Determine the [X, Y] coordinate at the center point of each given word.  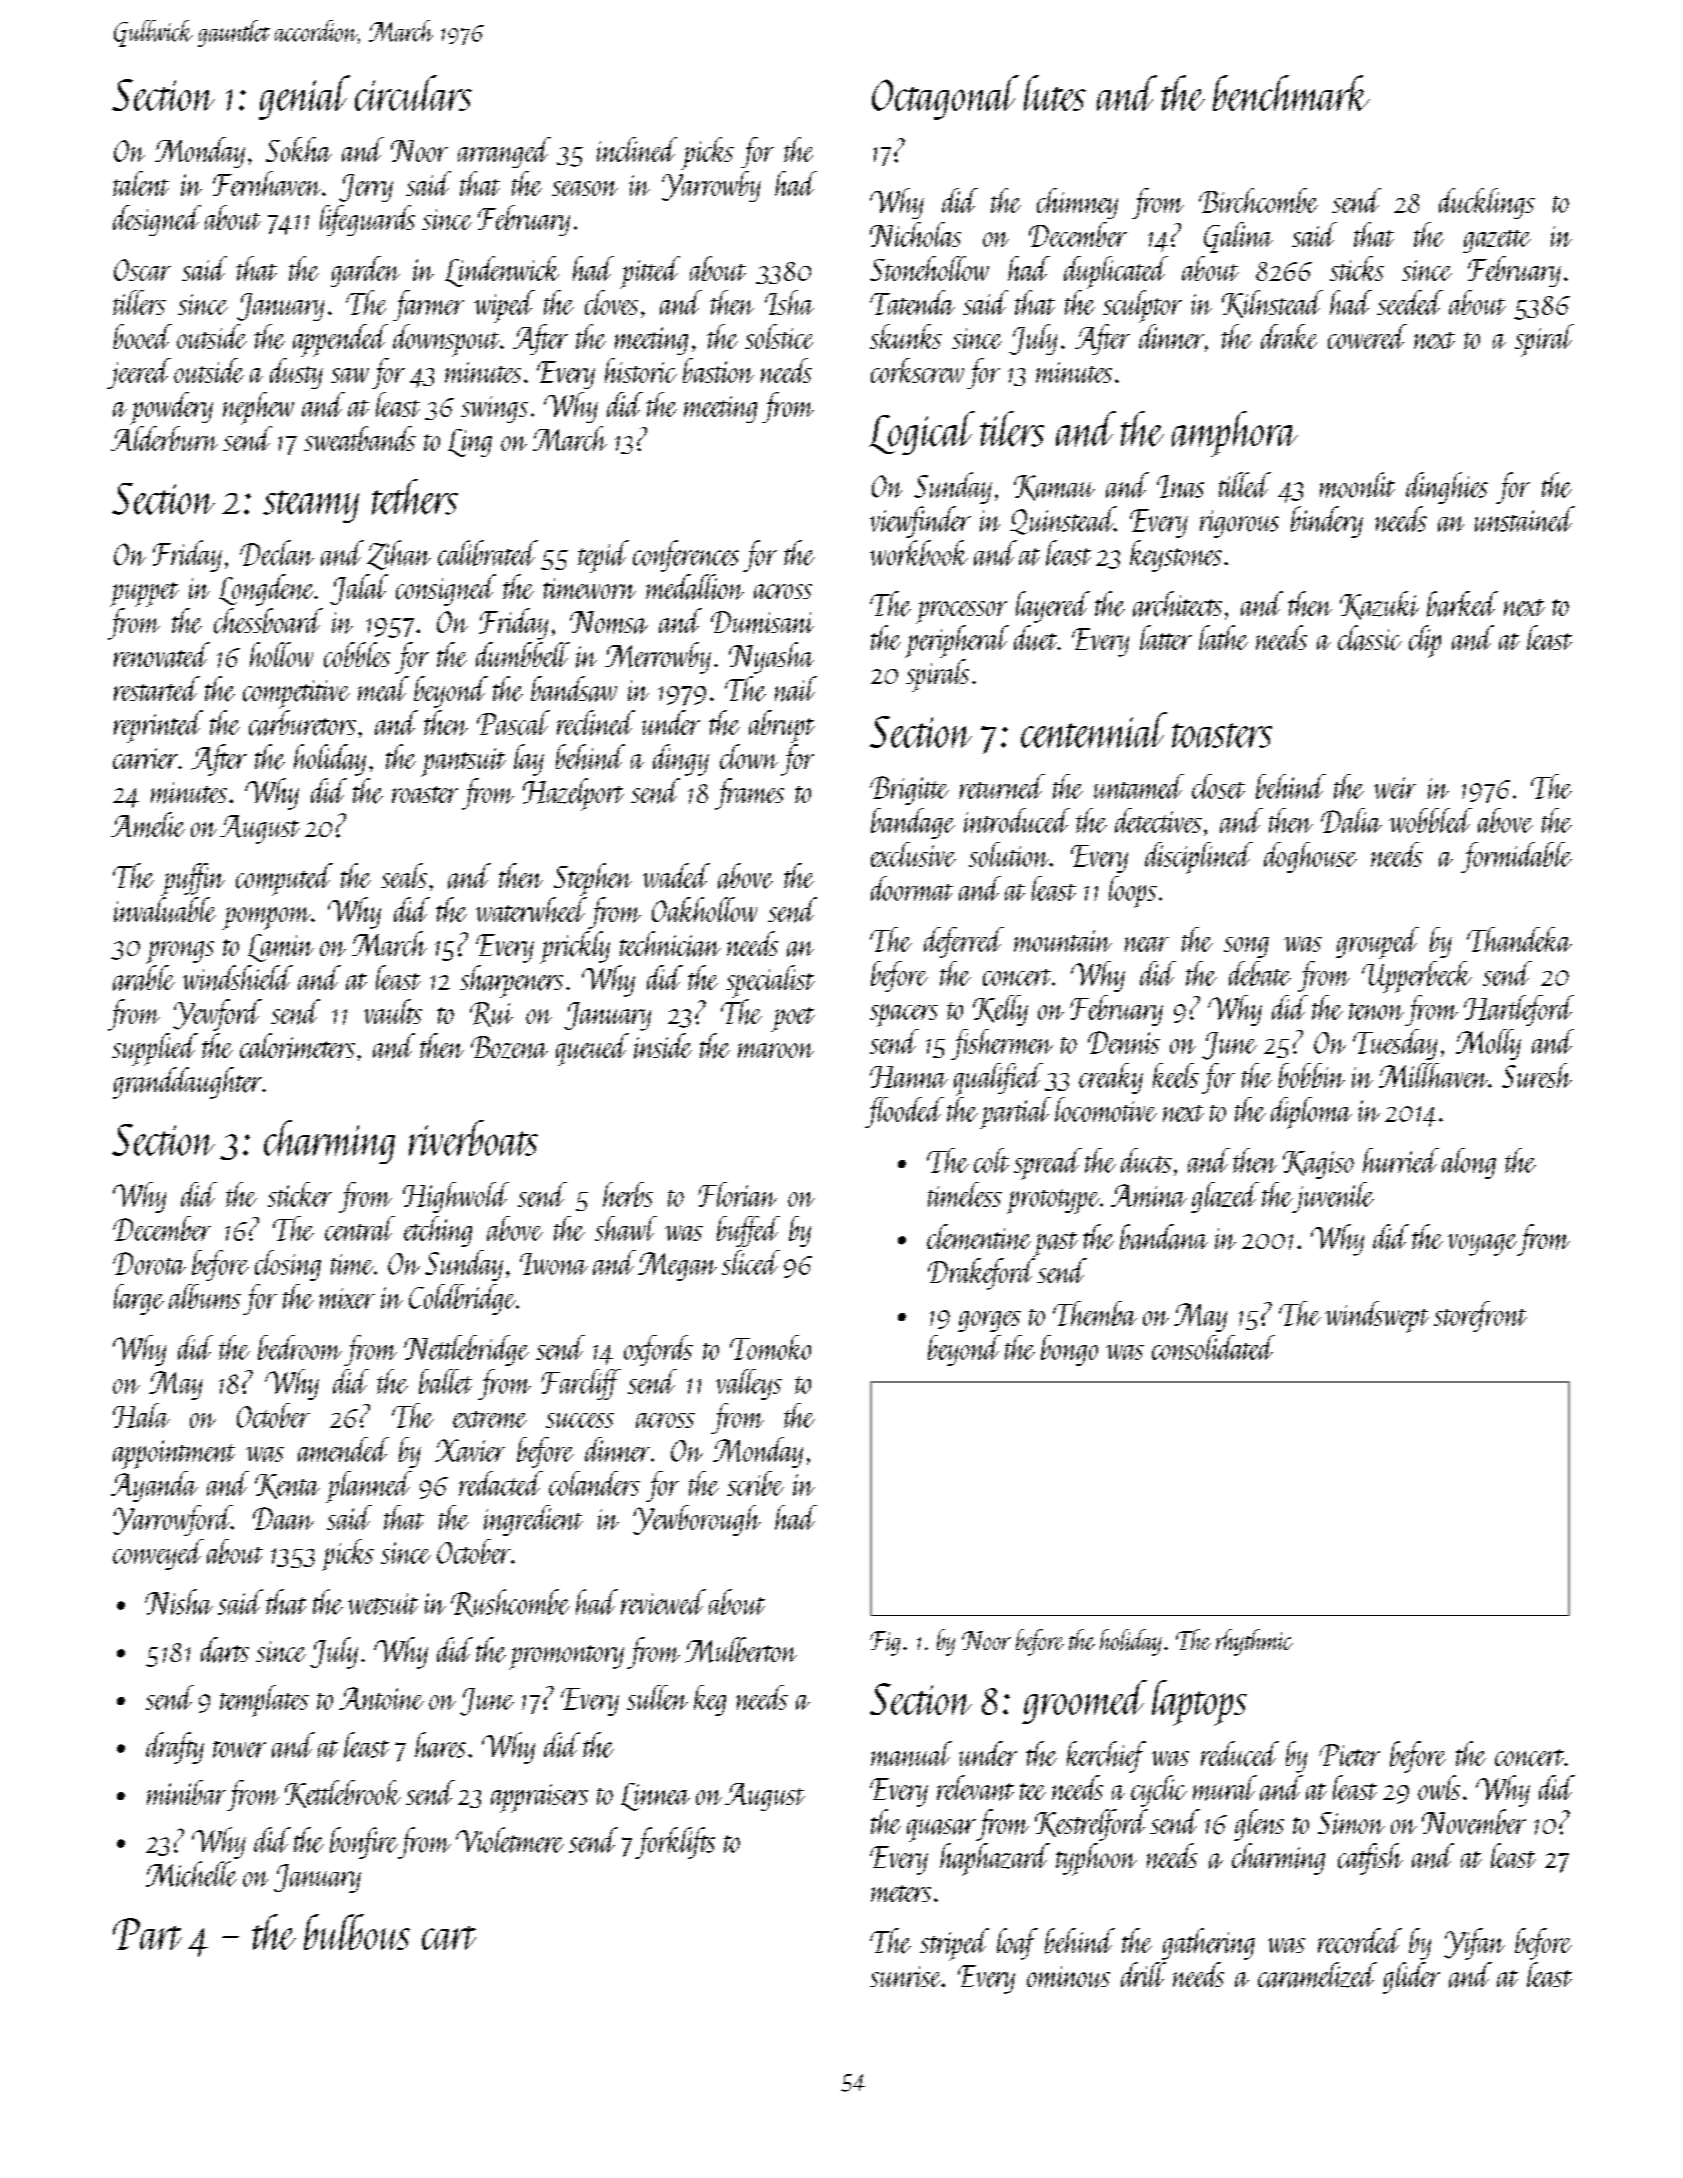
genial [304, 97]
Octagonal [945, 97]
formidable [1516, 857]
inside [663, 1046]
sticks [1357, 268]
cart [449, 1938]
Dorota [149, 1263]
